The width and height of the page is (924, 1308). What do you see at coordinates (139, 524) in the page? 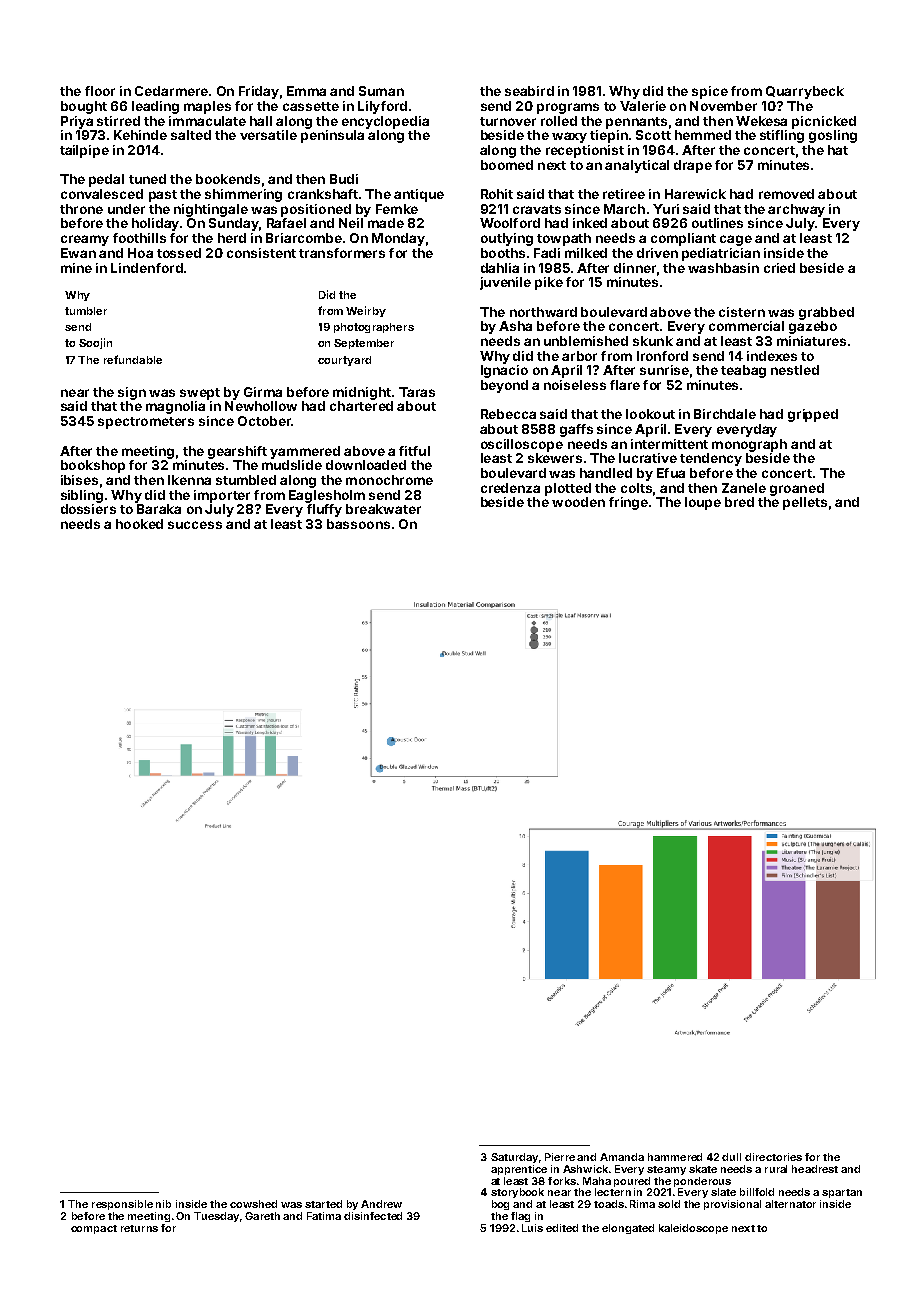
I see `hooked` at bounding box center [139, 524].
